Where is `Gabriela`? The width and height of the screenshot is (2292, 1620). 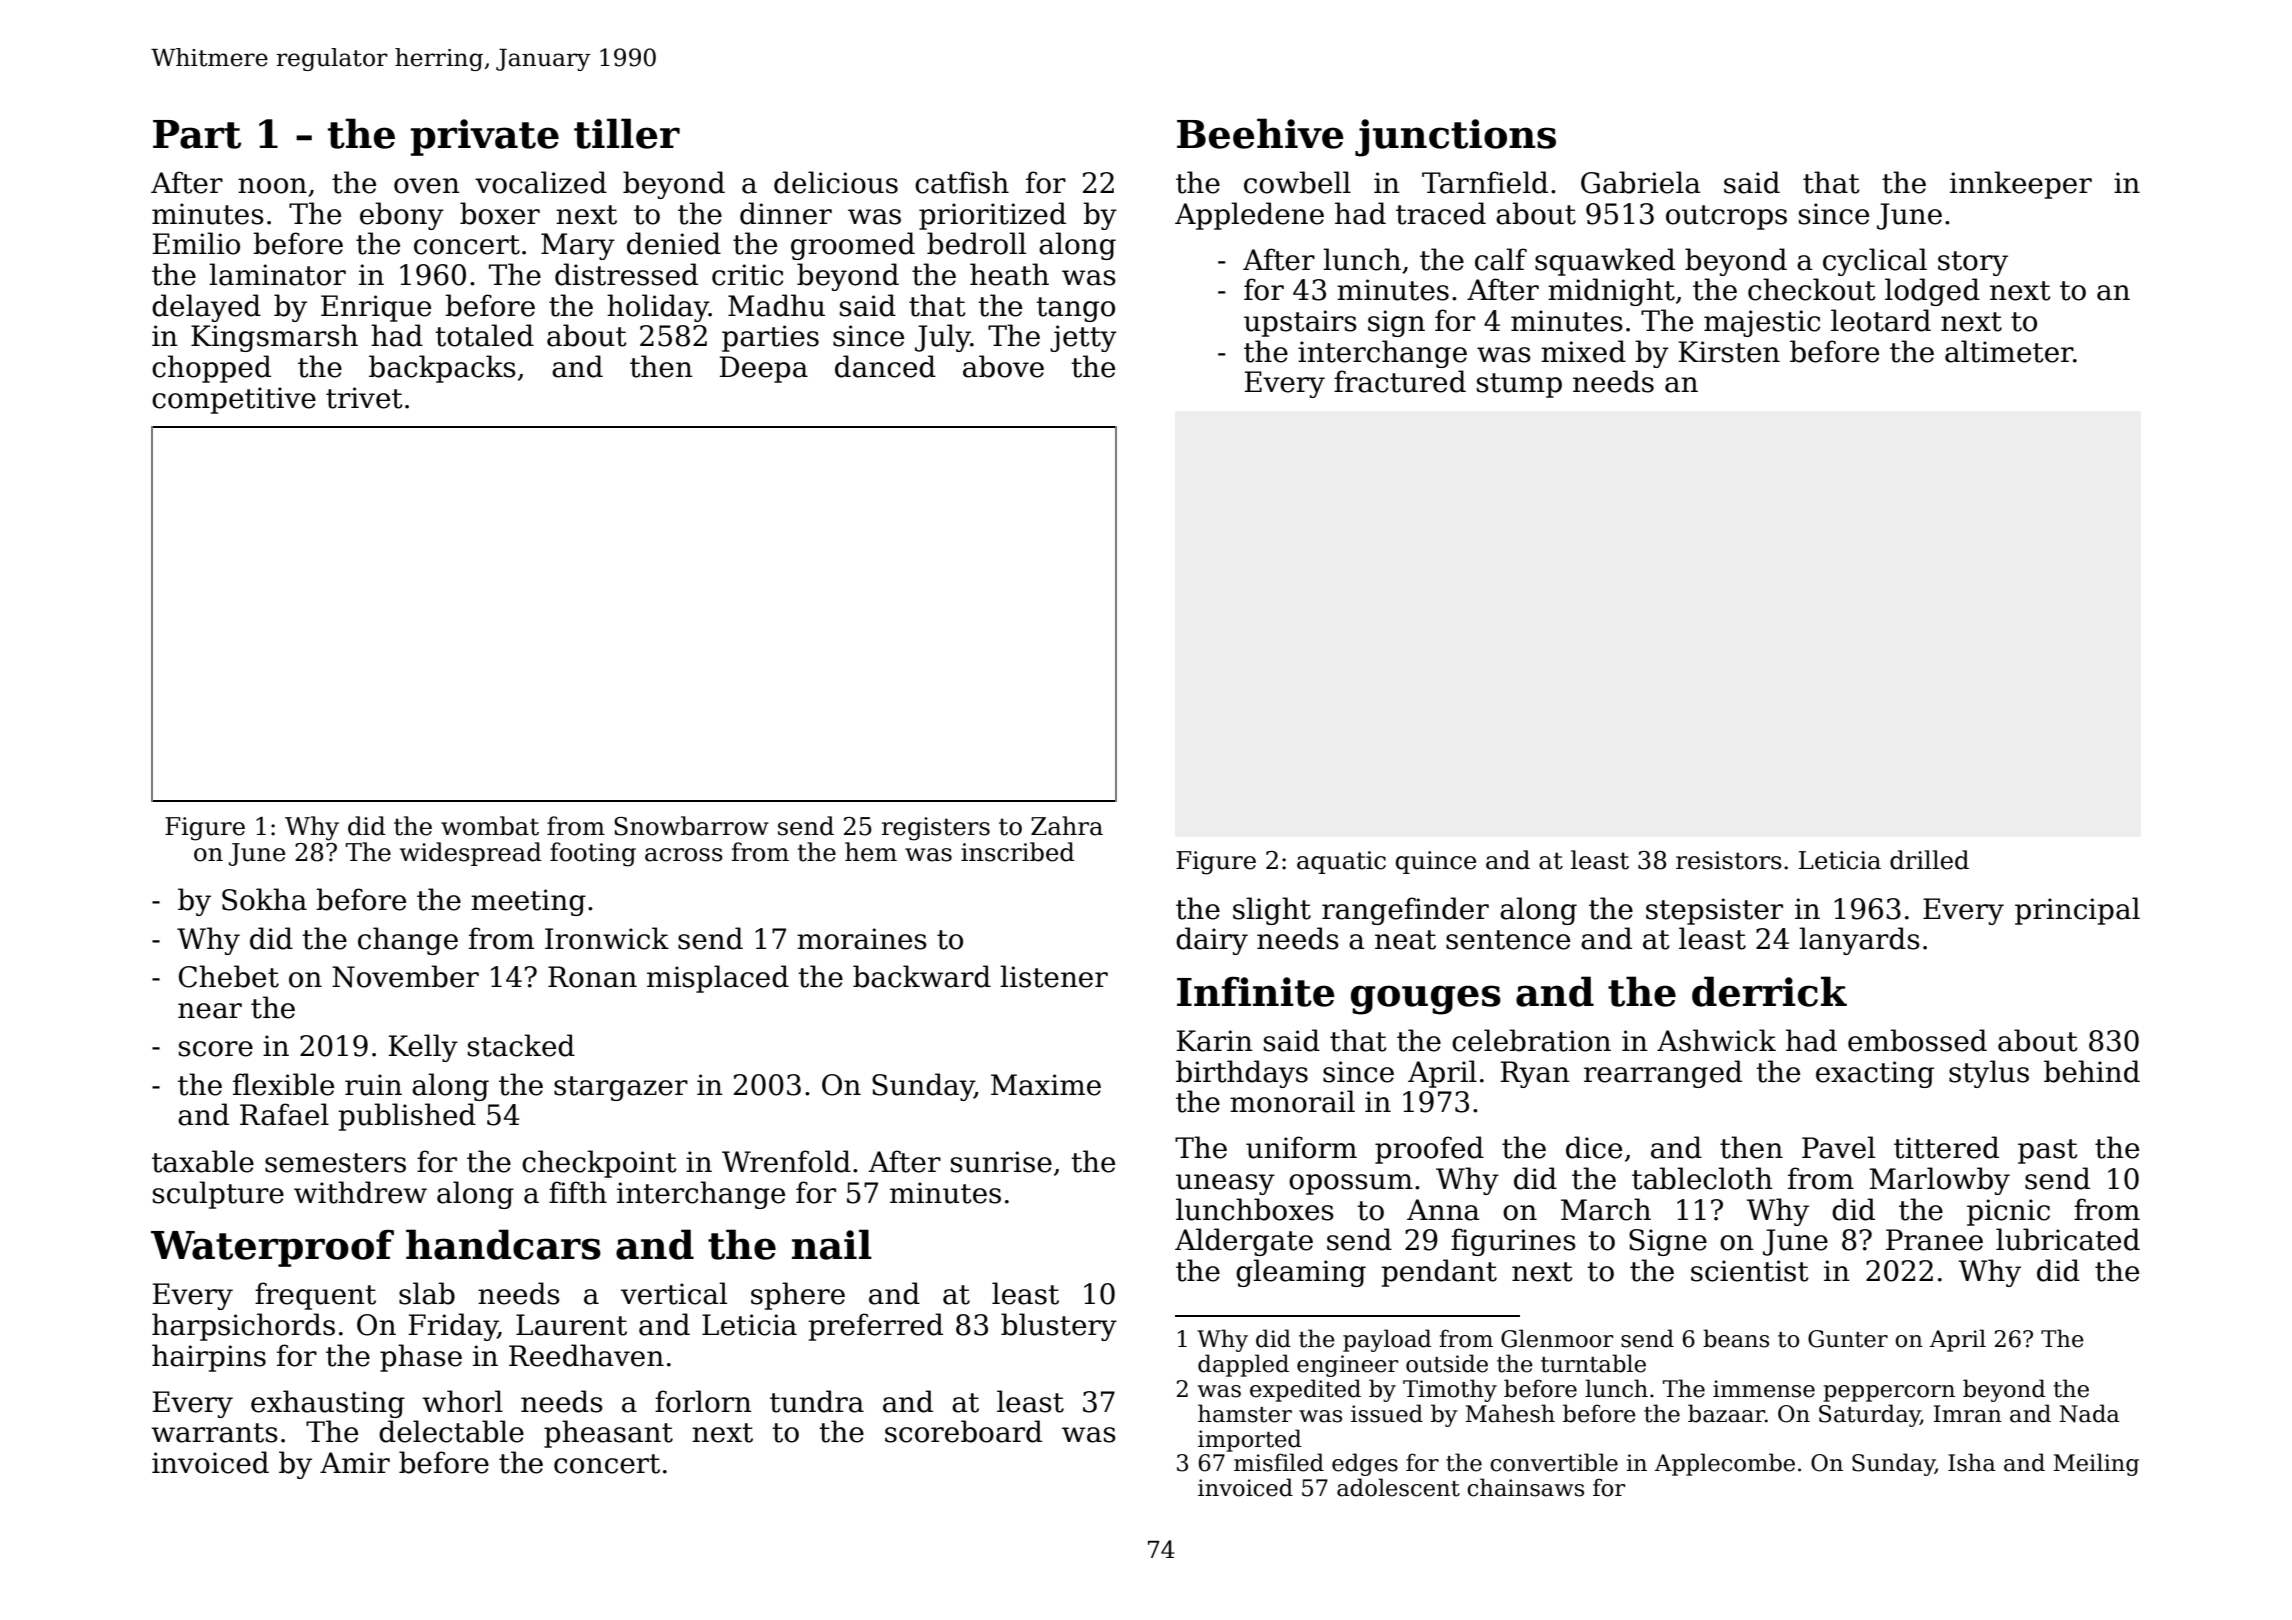
Gabriela is located at coordinates (1641, 182).
